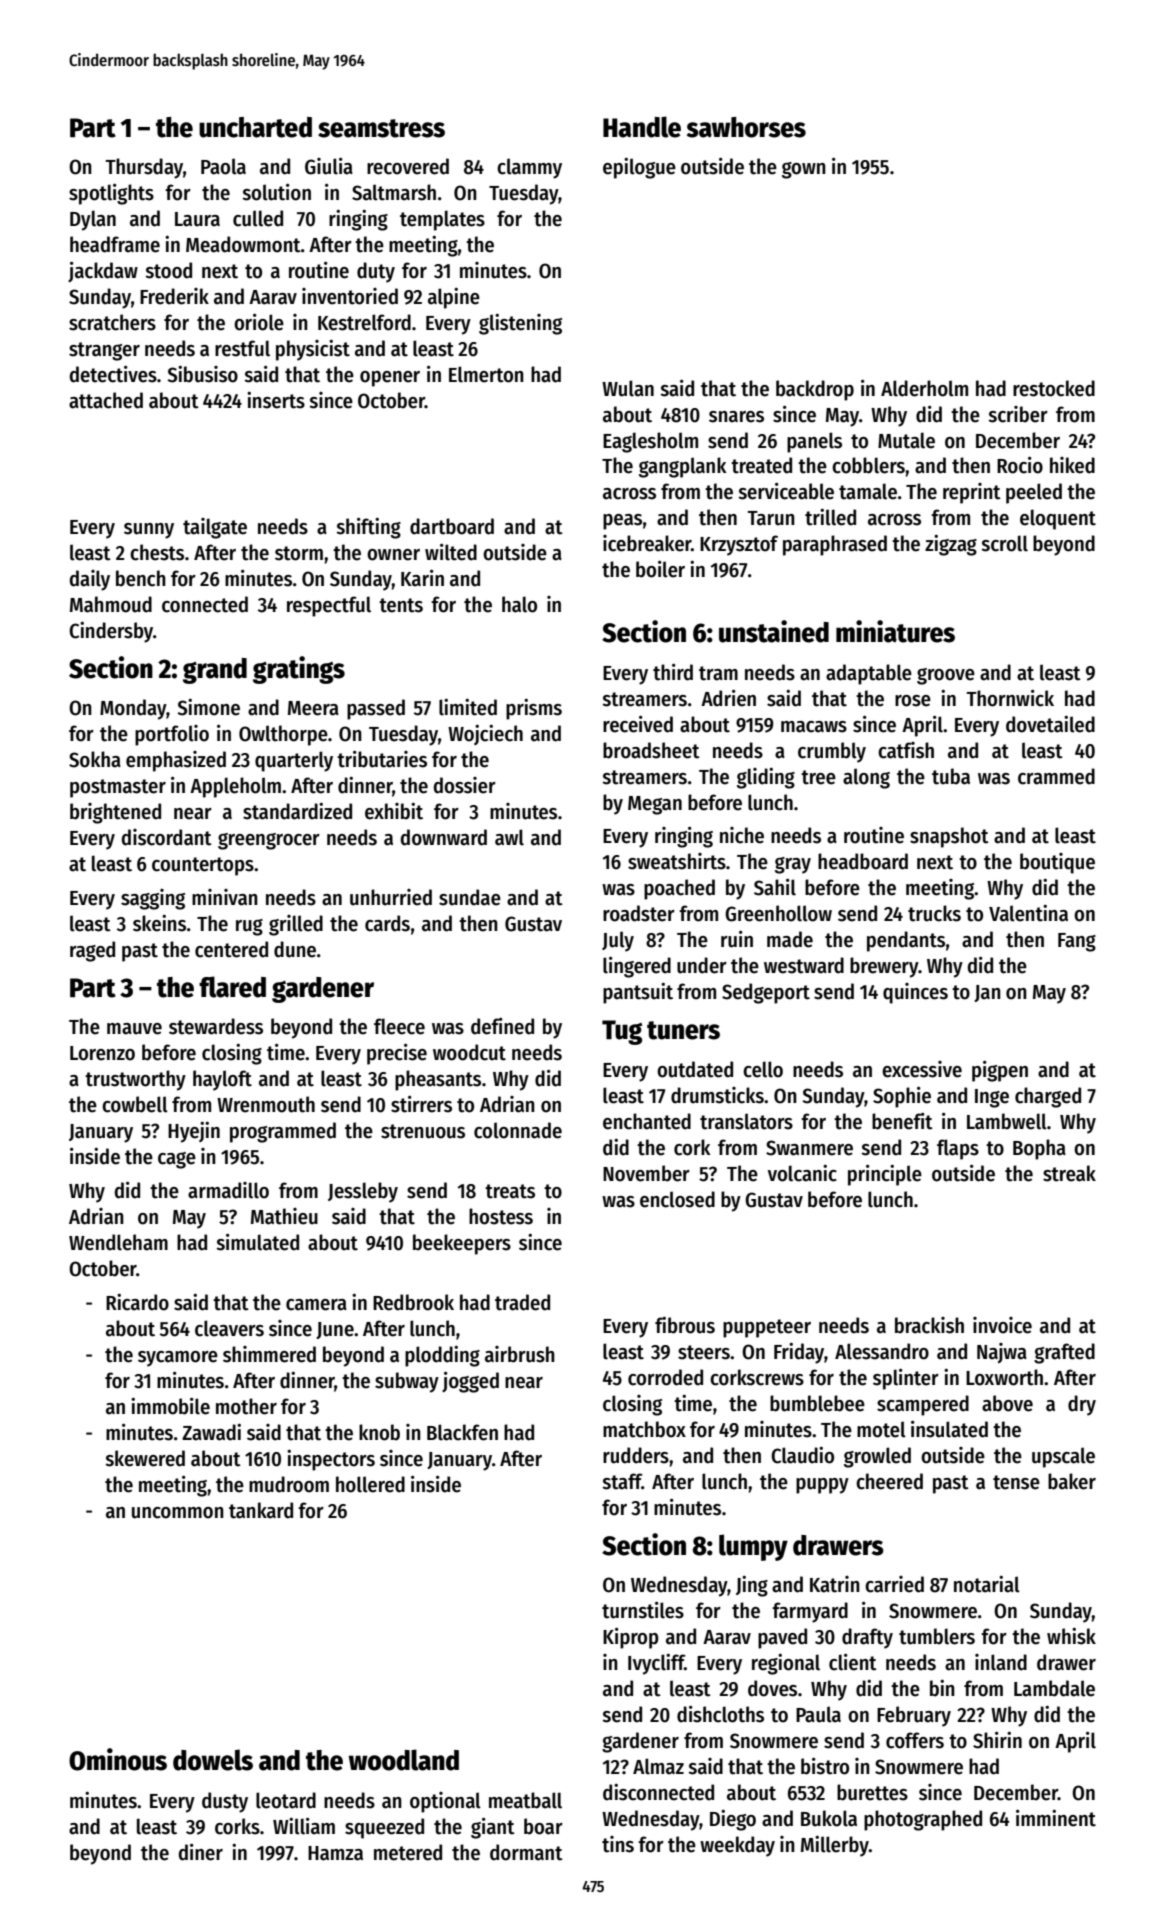  What do you see at coordinates (937, 1636) in the screenshot?
I see `tumblers` at bounding box center [937, 1636].
